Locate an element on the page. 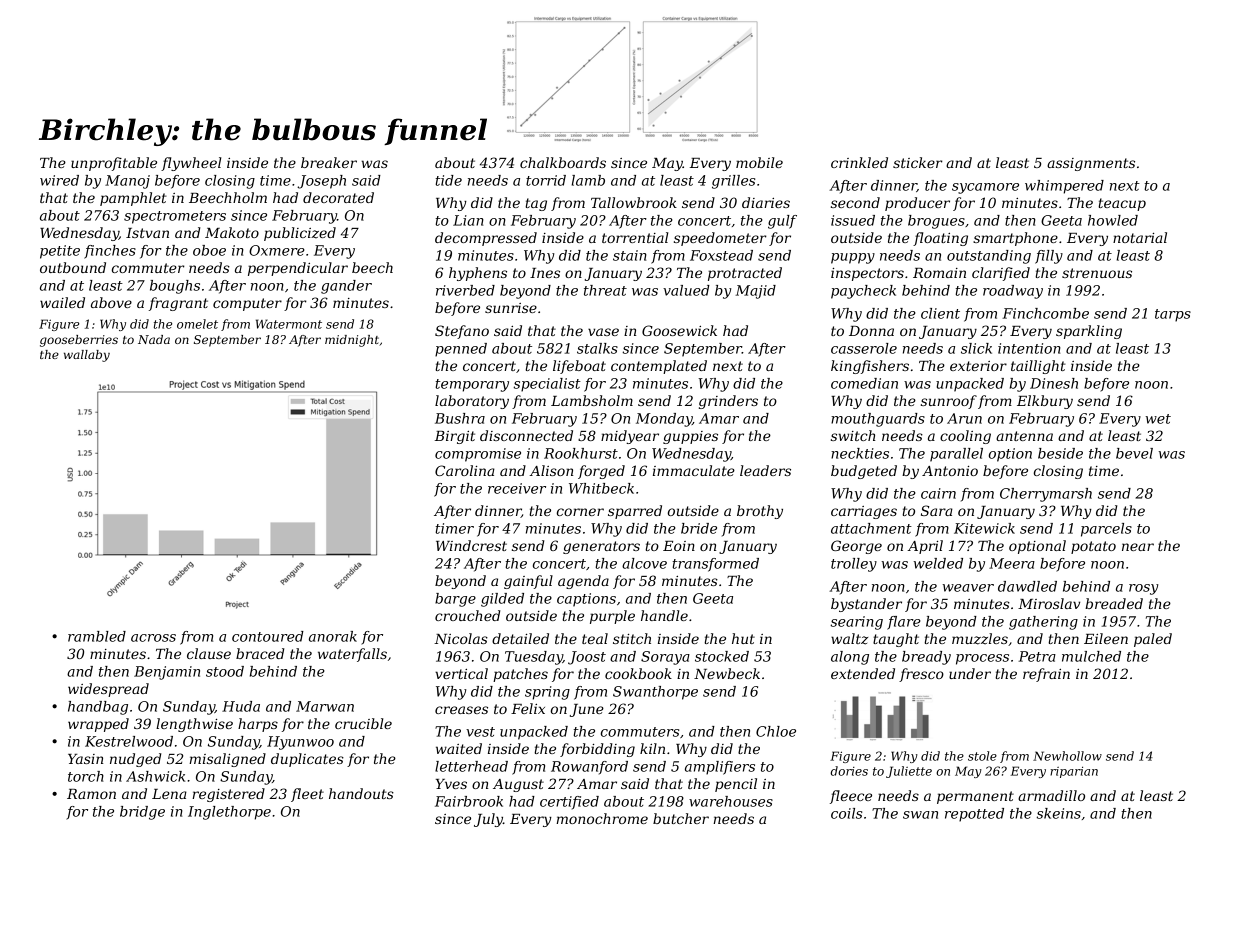 This image has width=1233, height=952. Elkbury is located at coordinates (1045, 402).
